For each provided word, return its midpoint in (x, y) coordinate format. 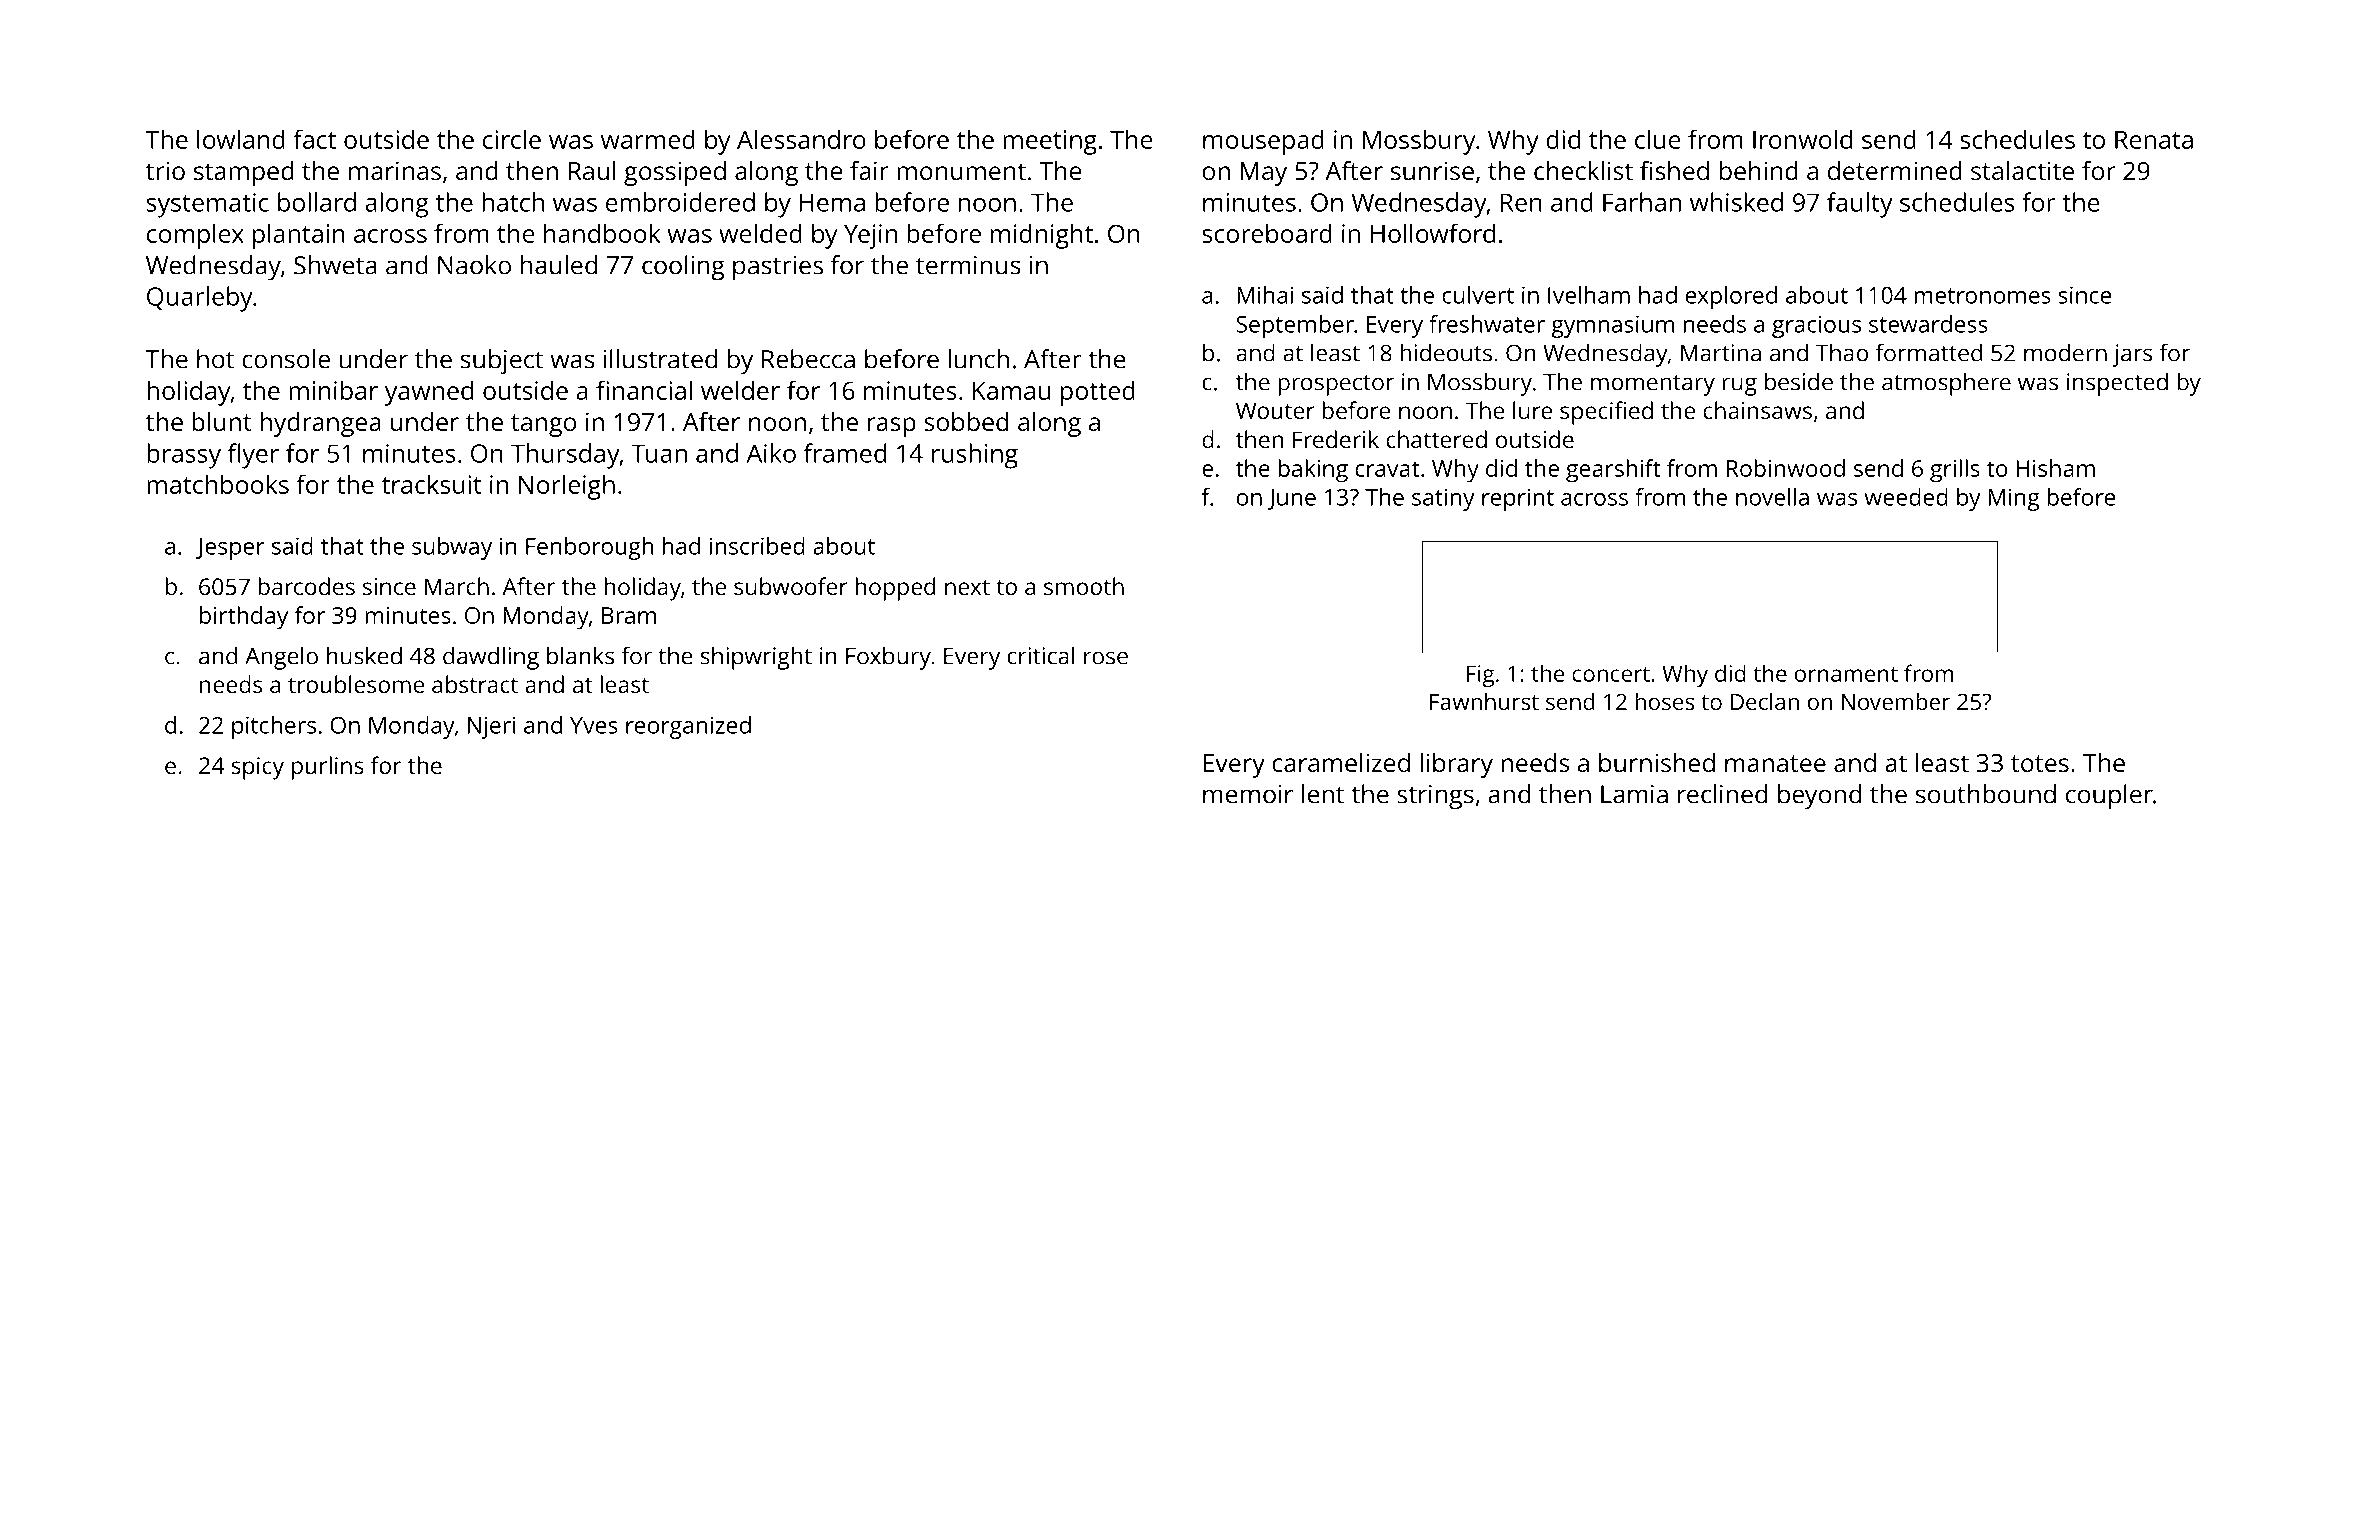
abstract (475, 684)
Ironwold (1802, 139)
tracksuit (432, 484)
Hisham (2055, 468)
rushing (975, 456)
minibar (333, 390)
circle (512, 139)
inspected (2117, 384)
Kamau (1011, 391)
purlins (328, 768)
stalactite (2022, 170)
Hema (832, 202)
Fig (1480, 676)
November (1896, 701)
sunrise (1432, 170)
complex (195, 236)
